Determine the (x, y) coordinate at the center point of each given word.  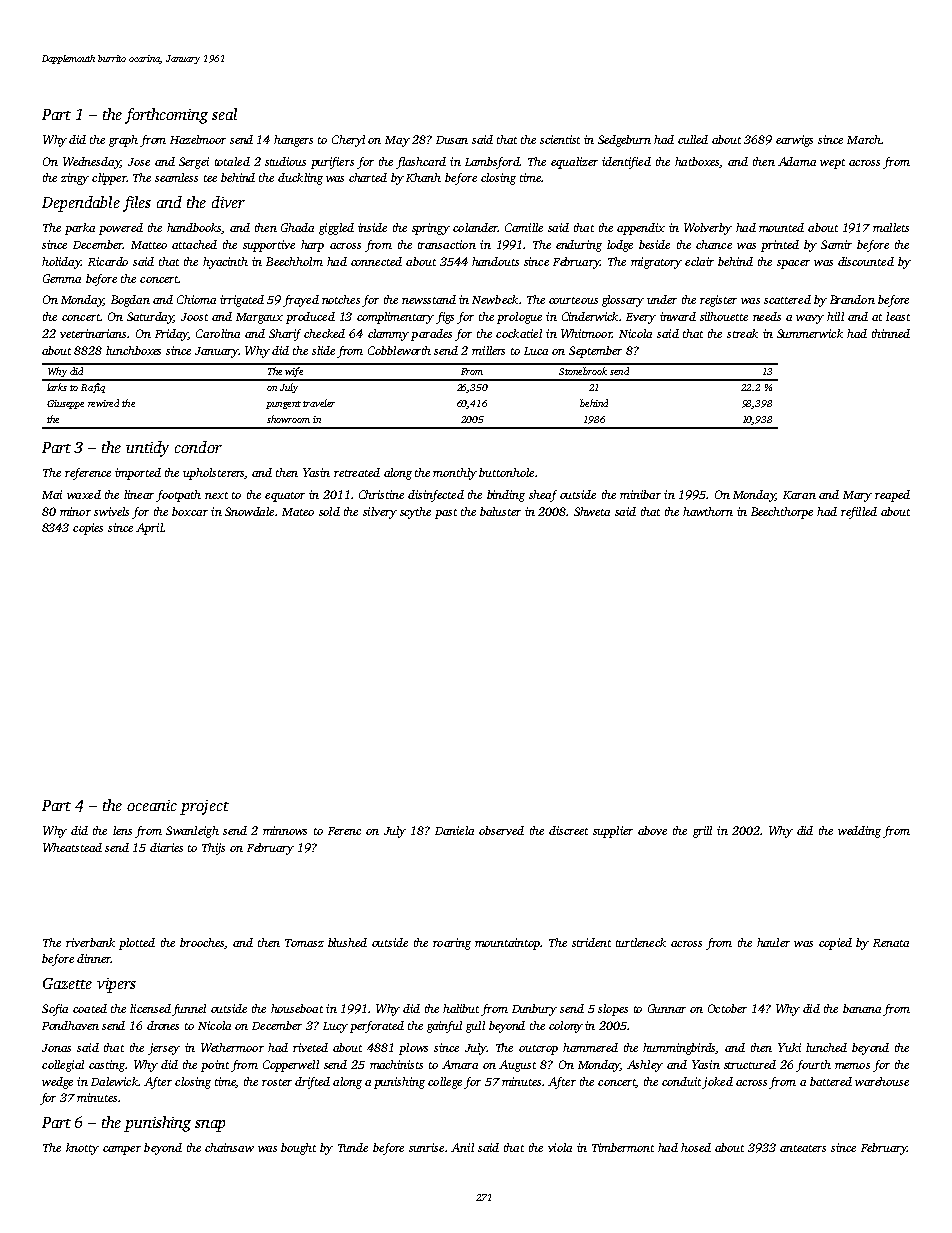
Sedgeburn (624, 141)
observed (501, 830)
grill (702, 832)
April (149, 529)
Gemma (62, 278)
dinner (94, 958)
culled (693, 139)
